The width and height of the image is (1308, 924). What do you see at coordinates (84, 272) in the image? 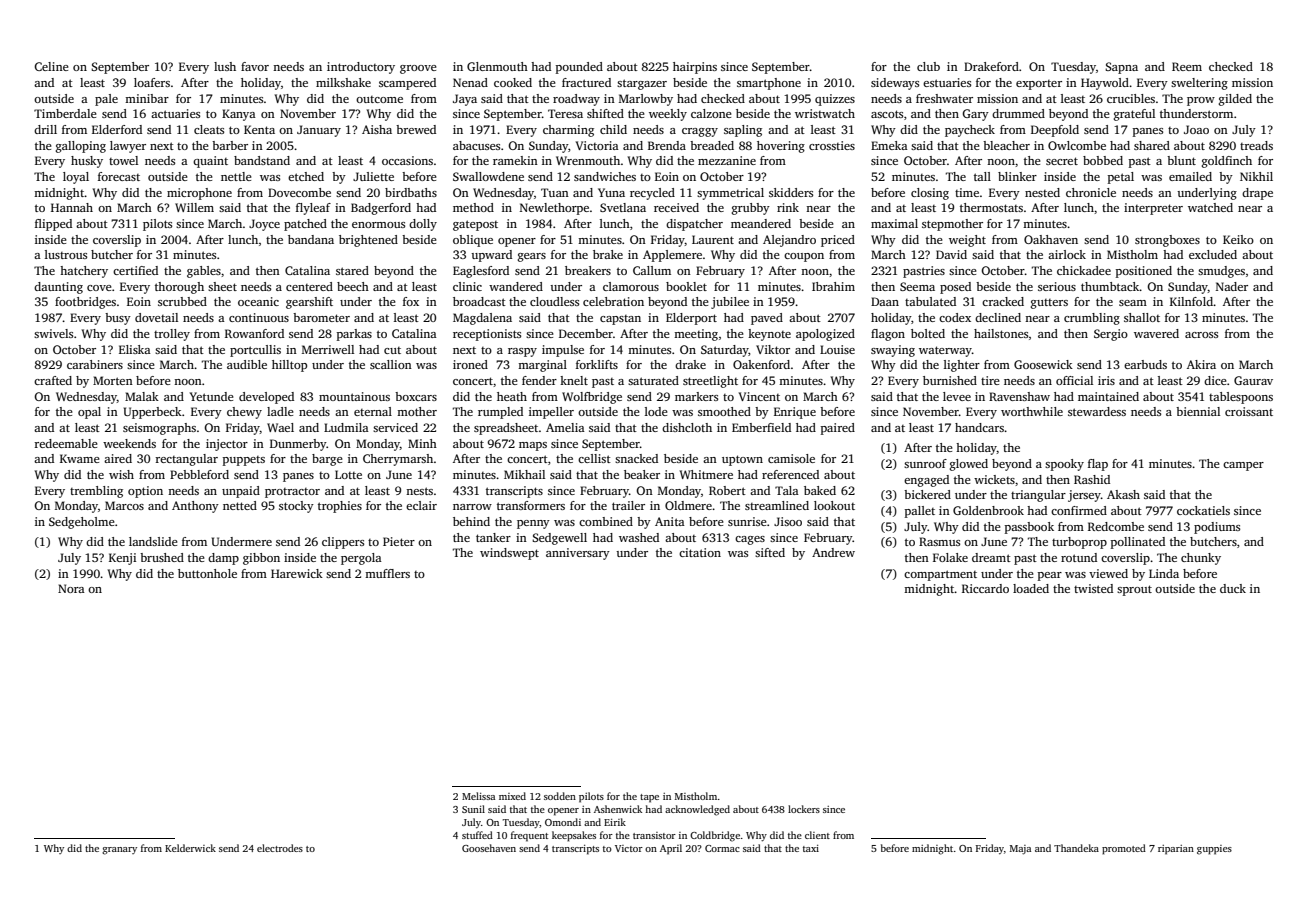
I see `hatchery` at bounding box center [84, 272].
